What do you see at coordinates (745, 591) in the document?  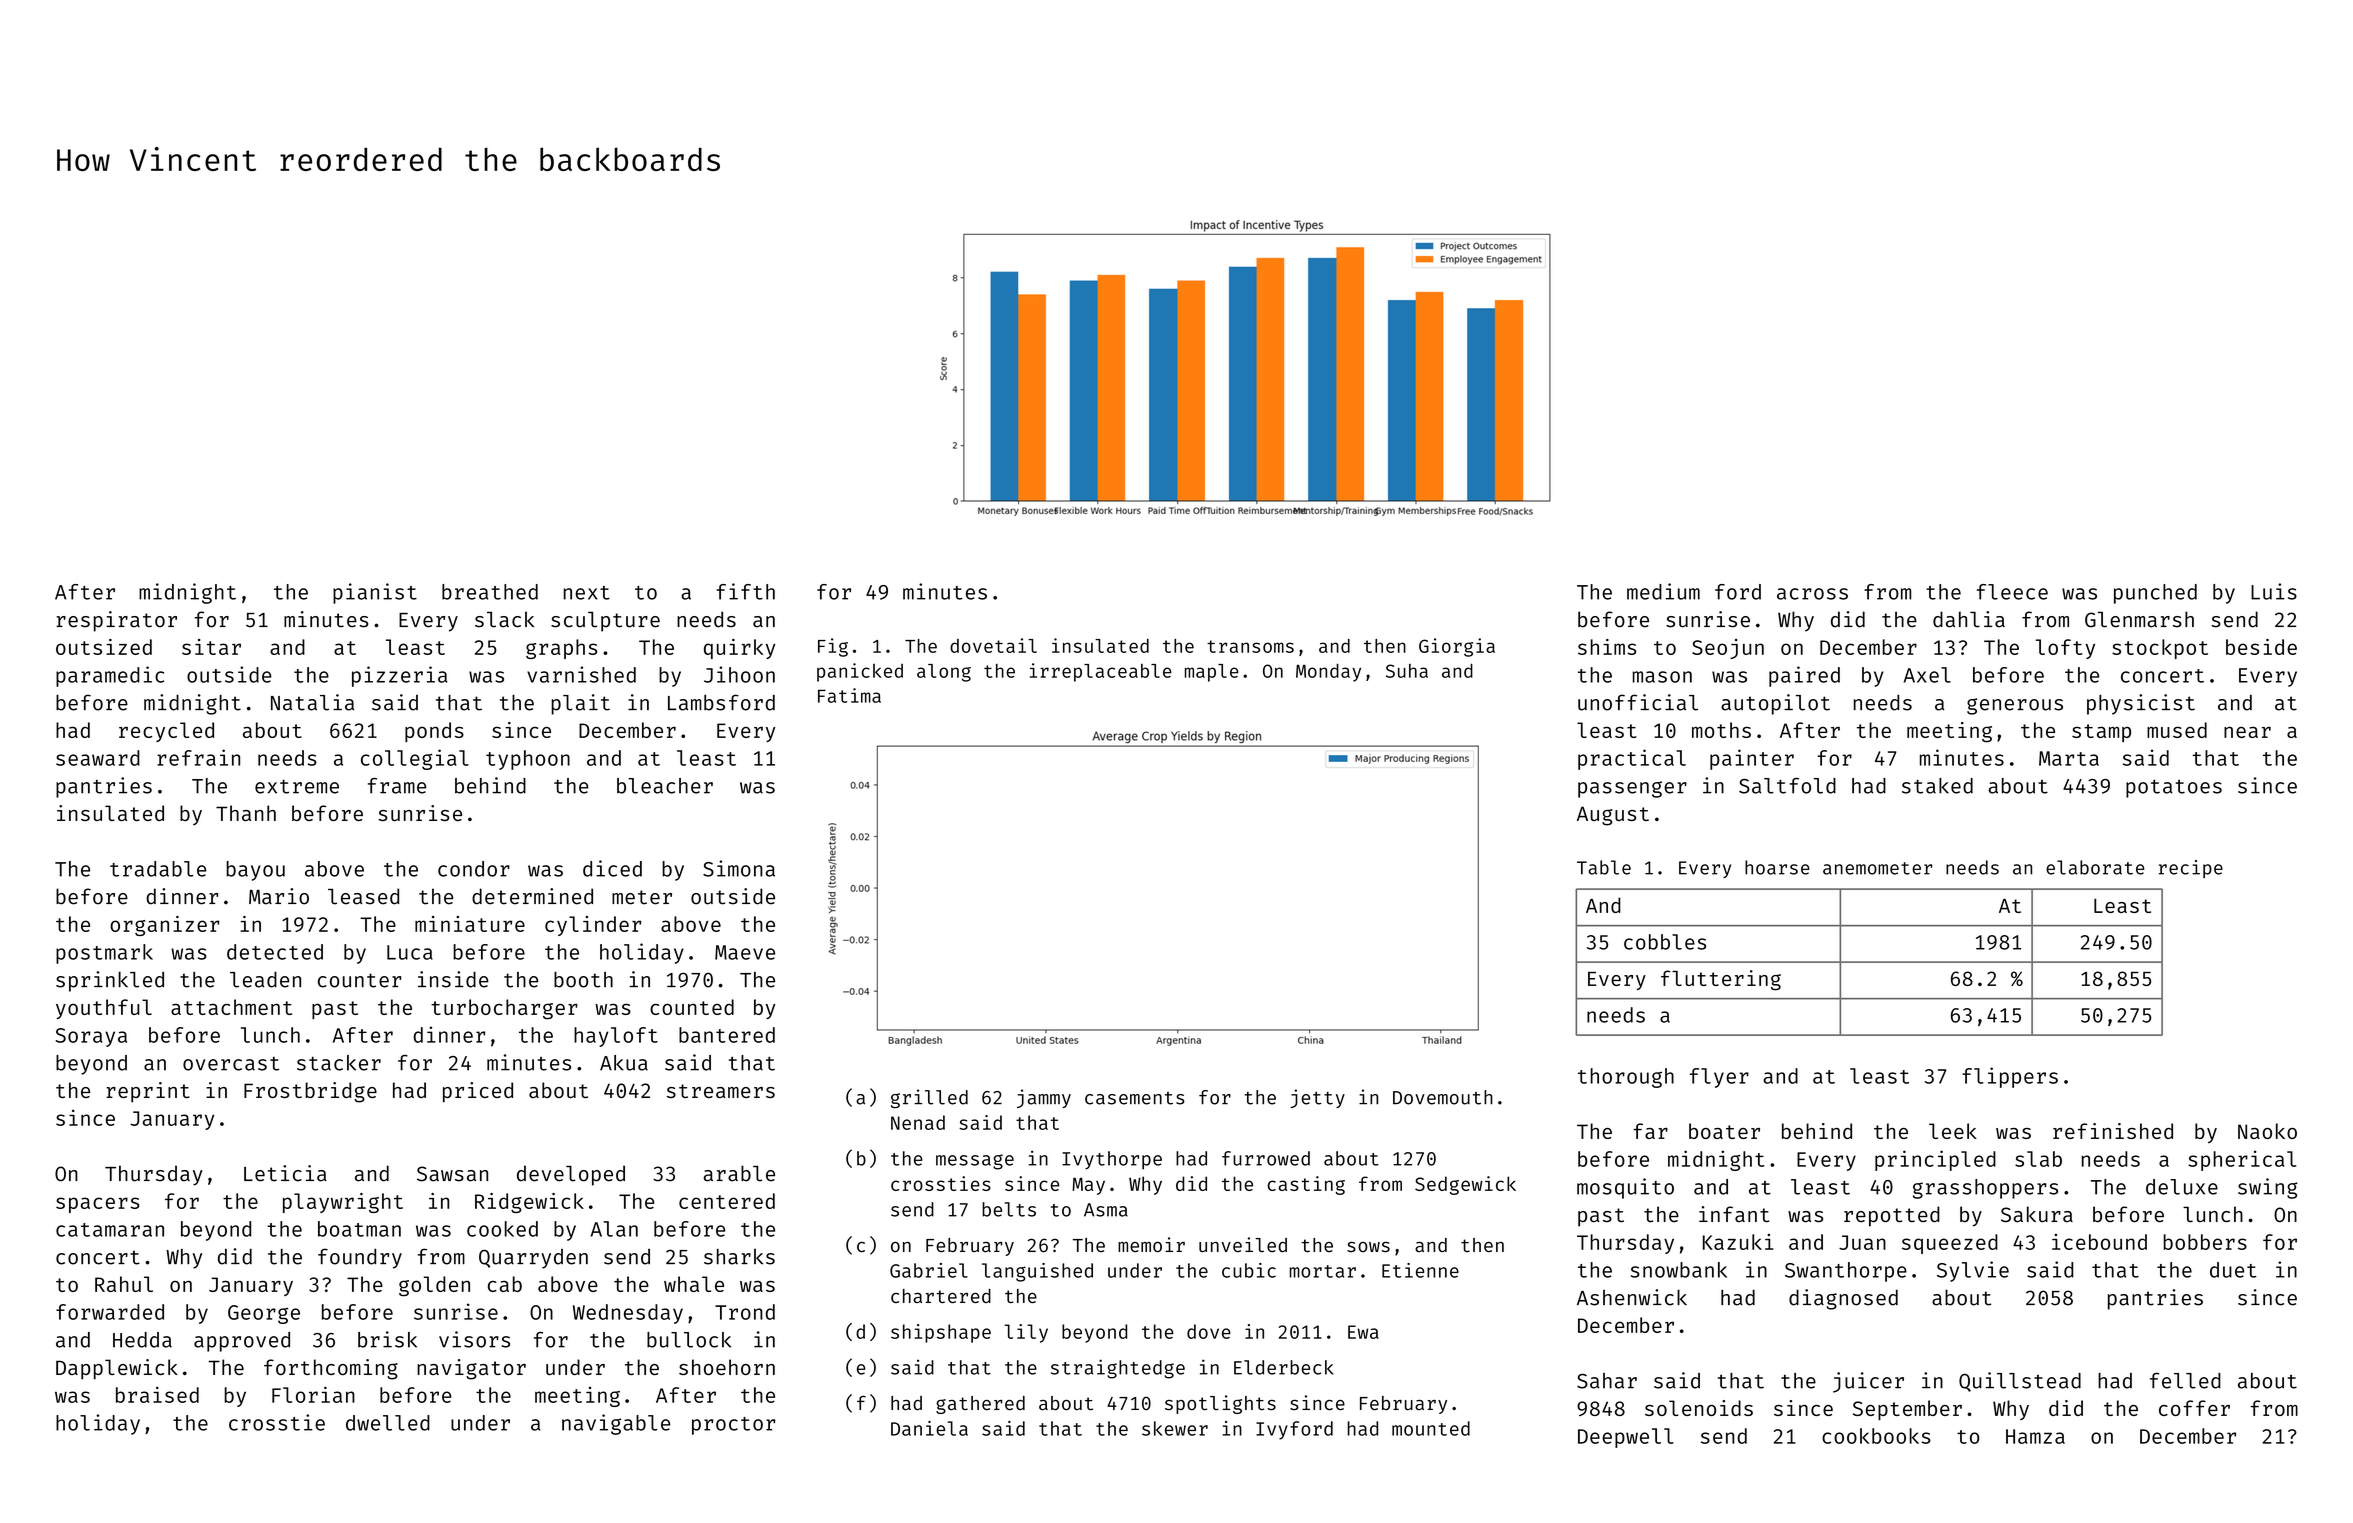 I see `fifth` at bounding box center [745, 591].
